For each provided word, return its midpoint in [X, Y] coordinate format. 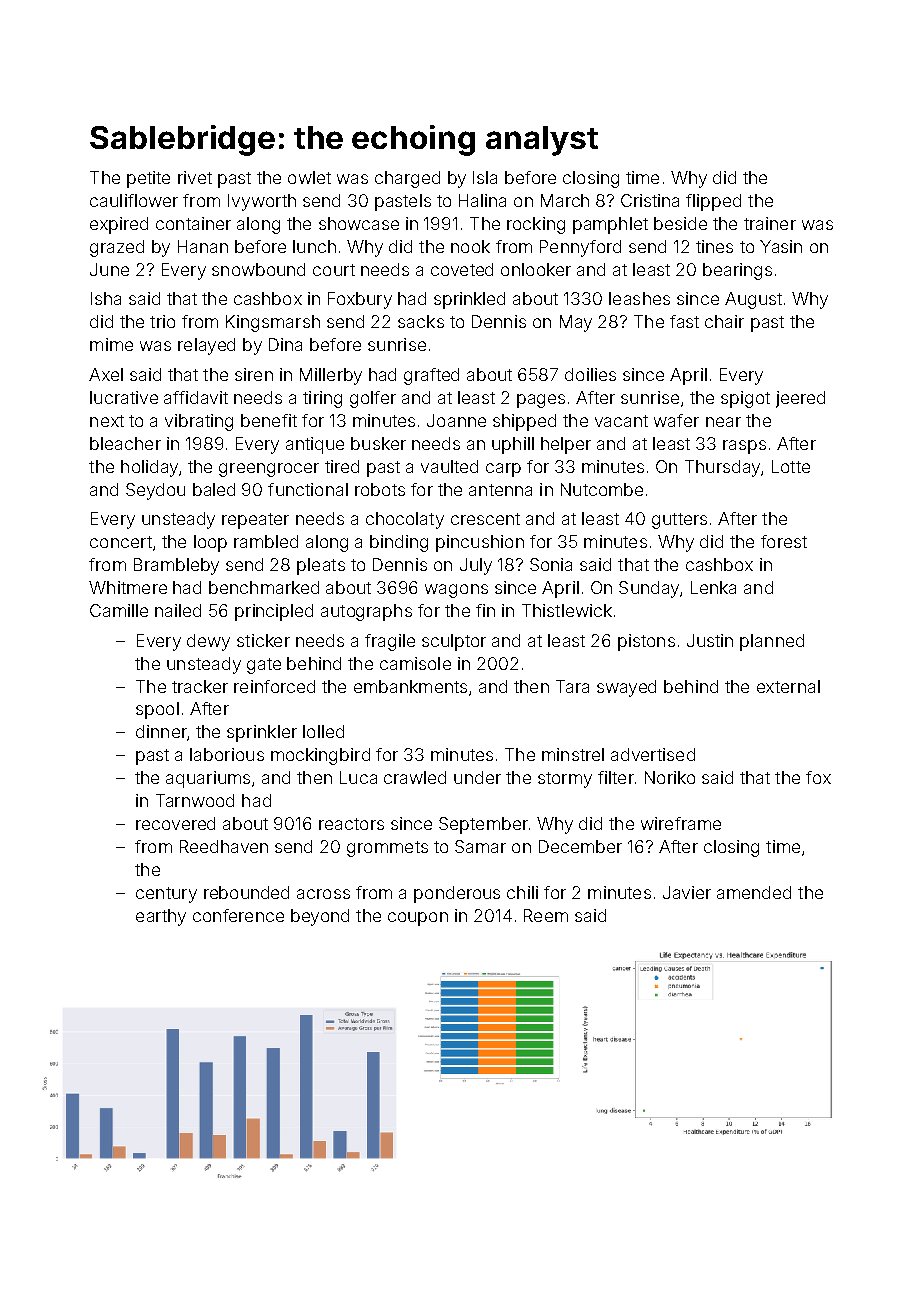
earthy [161, 917]
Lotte [791, 466]
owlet [309, 177]
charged [407, 179]
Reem [546, 915]
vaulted [449, 466]
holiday [149, 468]
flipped [713, 202]
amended [754, 892]
